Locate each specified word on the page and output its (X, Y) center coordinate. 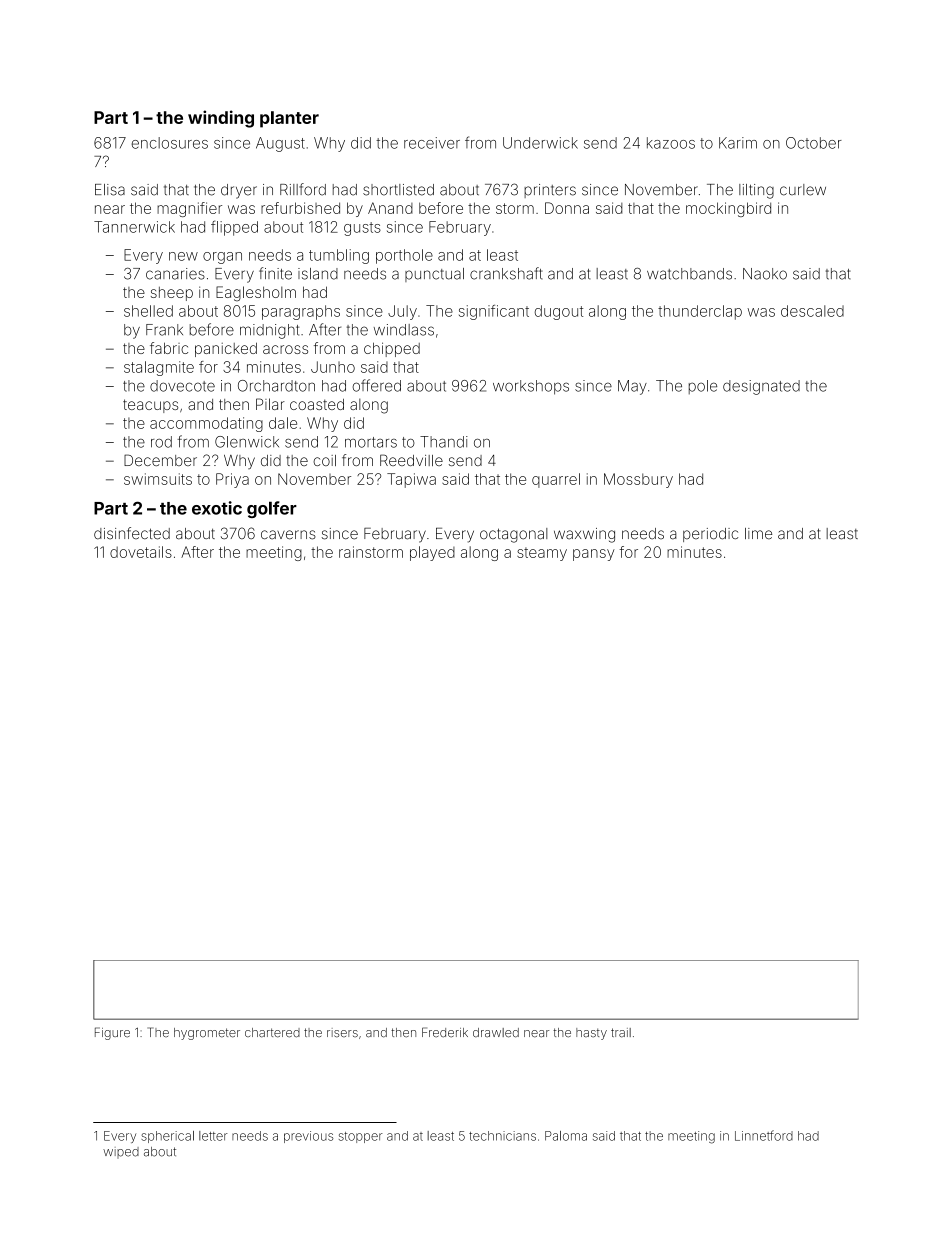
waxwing (584, 535)
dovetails (141, 552)
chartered (272, 1033)
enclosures (169, 143)
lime (758, 534)
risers (342, 1032)
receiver (432, 143)
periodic (710, 535)
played (432, 553)
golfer (272, 509)
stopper (361, 1137)
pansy (594, 555)
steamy (542, 554)
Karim (738, 143)
